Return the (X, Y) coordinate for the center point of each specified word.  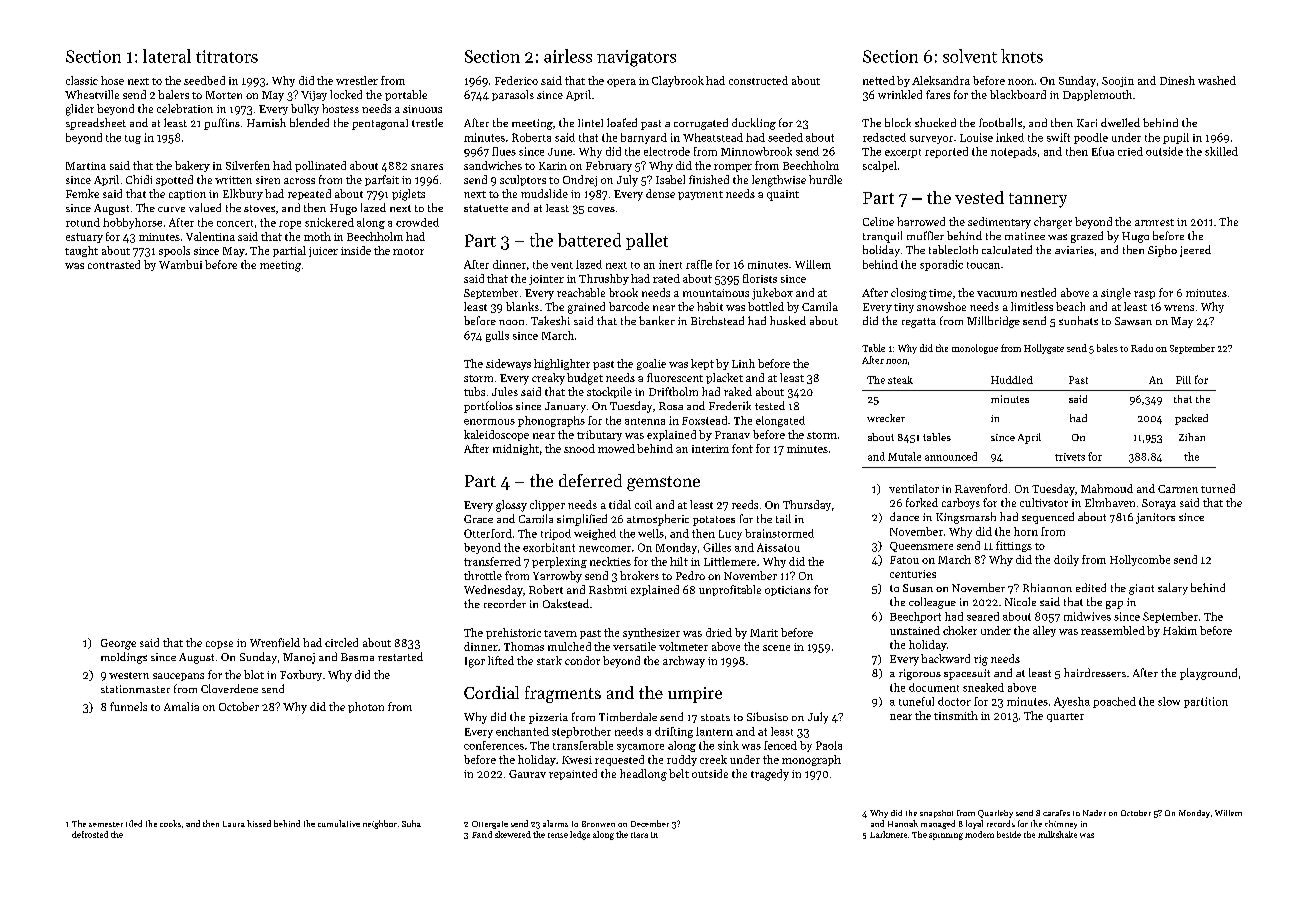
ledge (580, 835)
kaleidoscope (496, 435)
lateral (167, 56)
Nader (1094, 813)
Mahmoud (1107, 488)
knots (1022, 56)
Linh (743, 363)
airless (568, 56)
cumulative (339, 823)
